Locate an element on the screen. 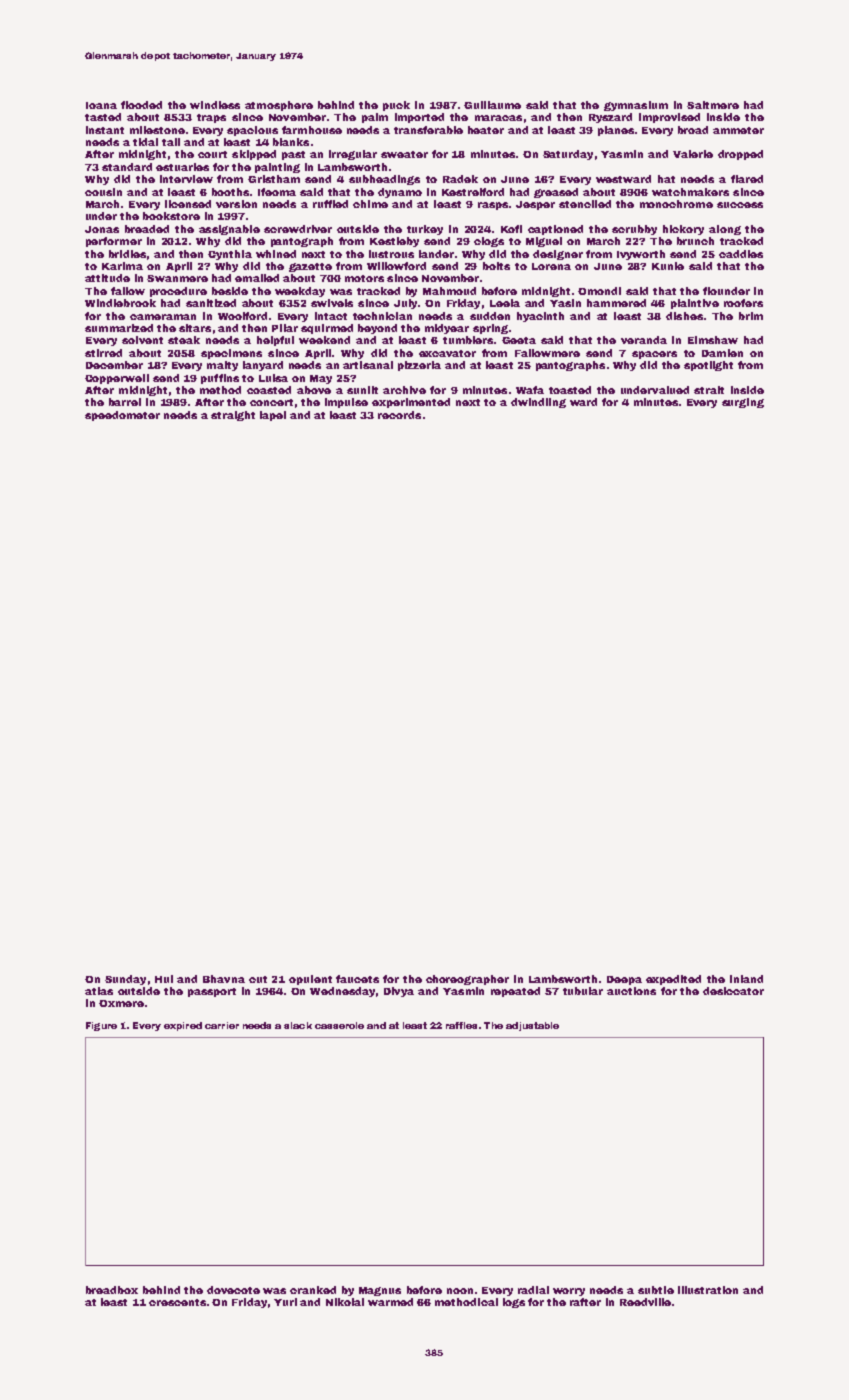 The width and height of the screenshot is (849, 1400). gymnasium is located at coordinates (636, 106).
